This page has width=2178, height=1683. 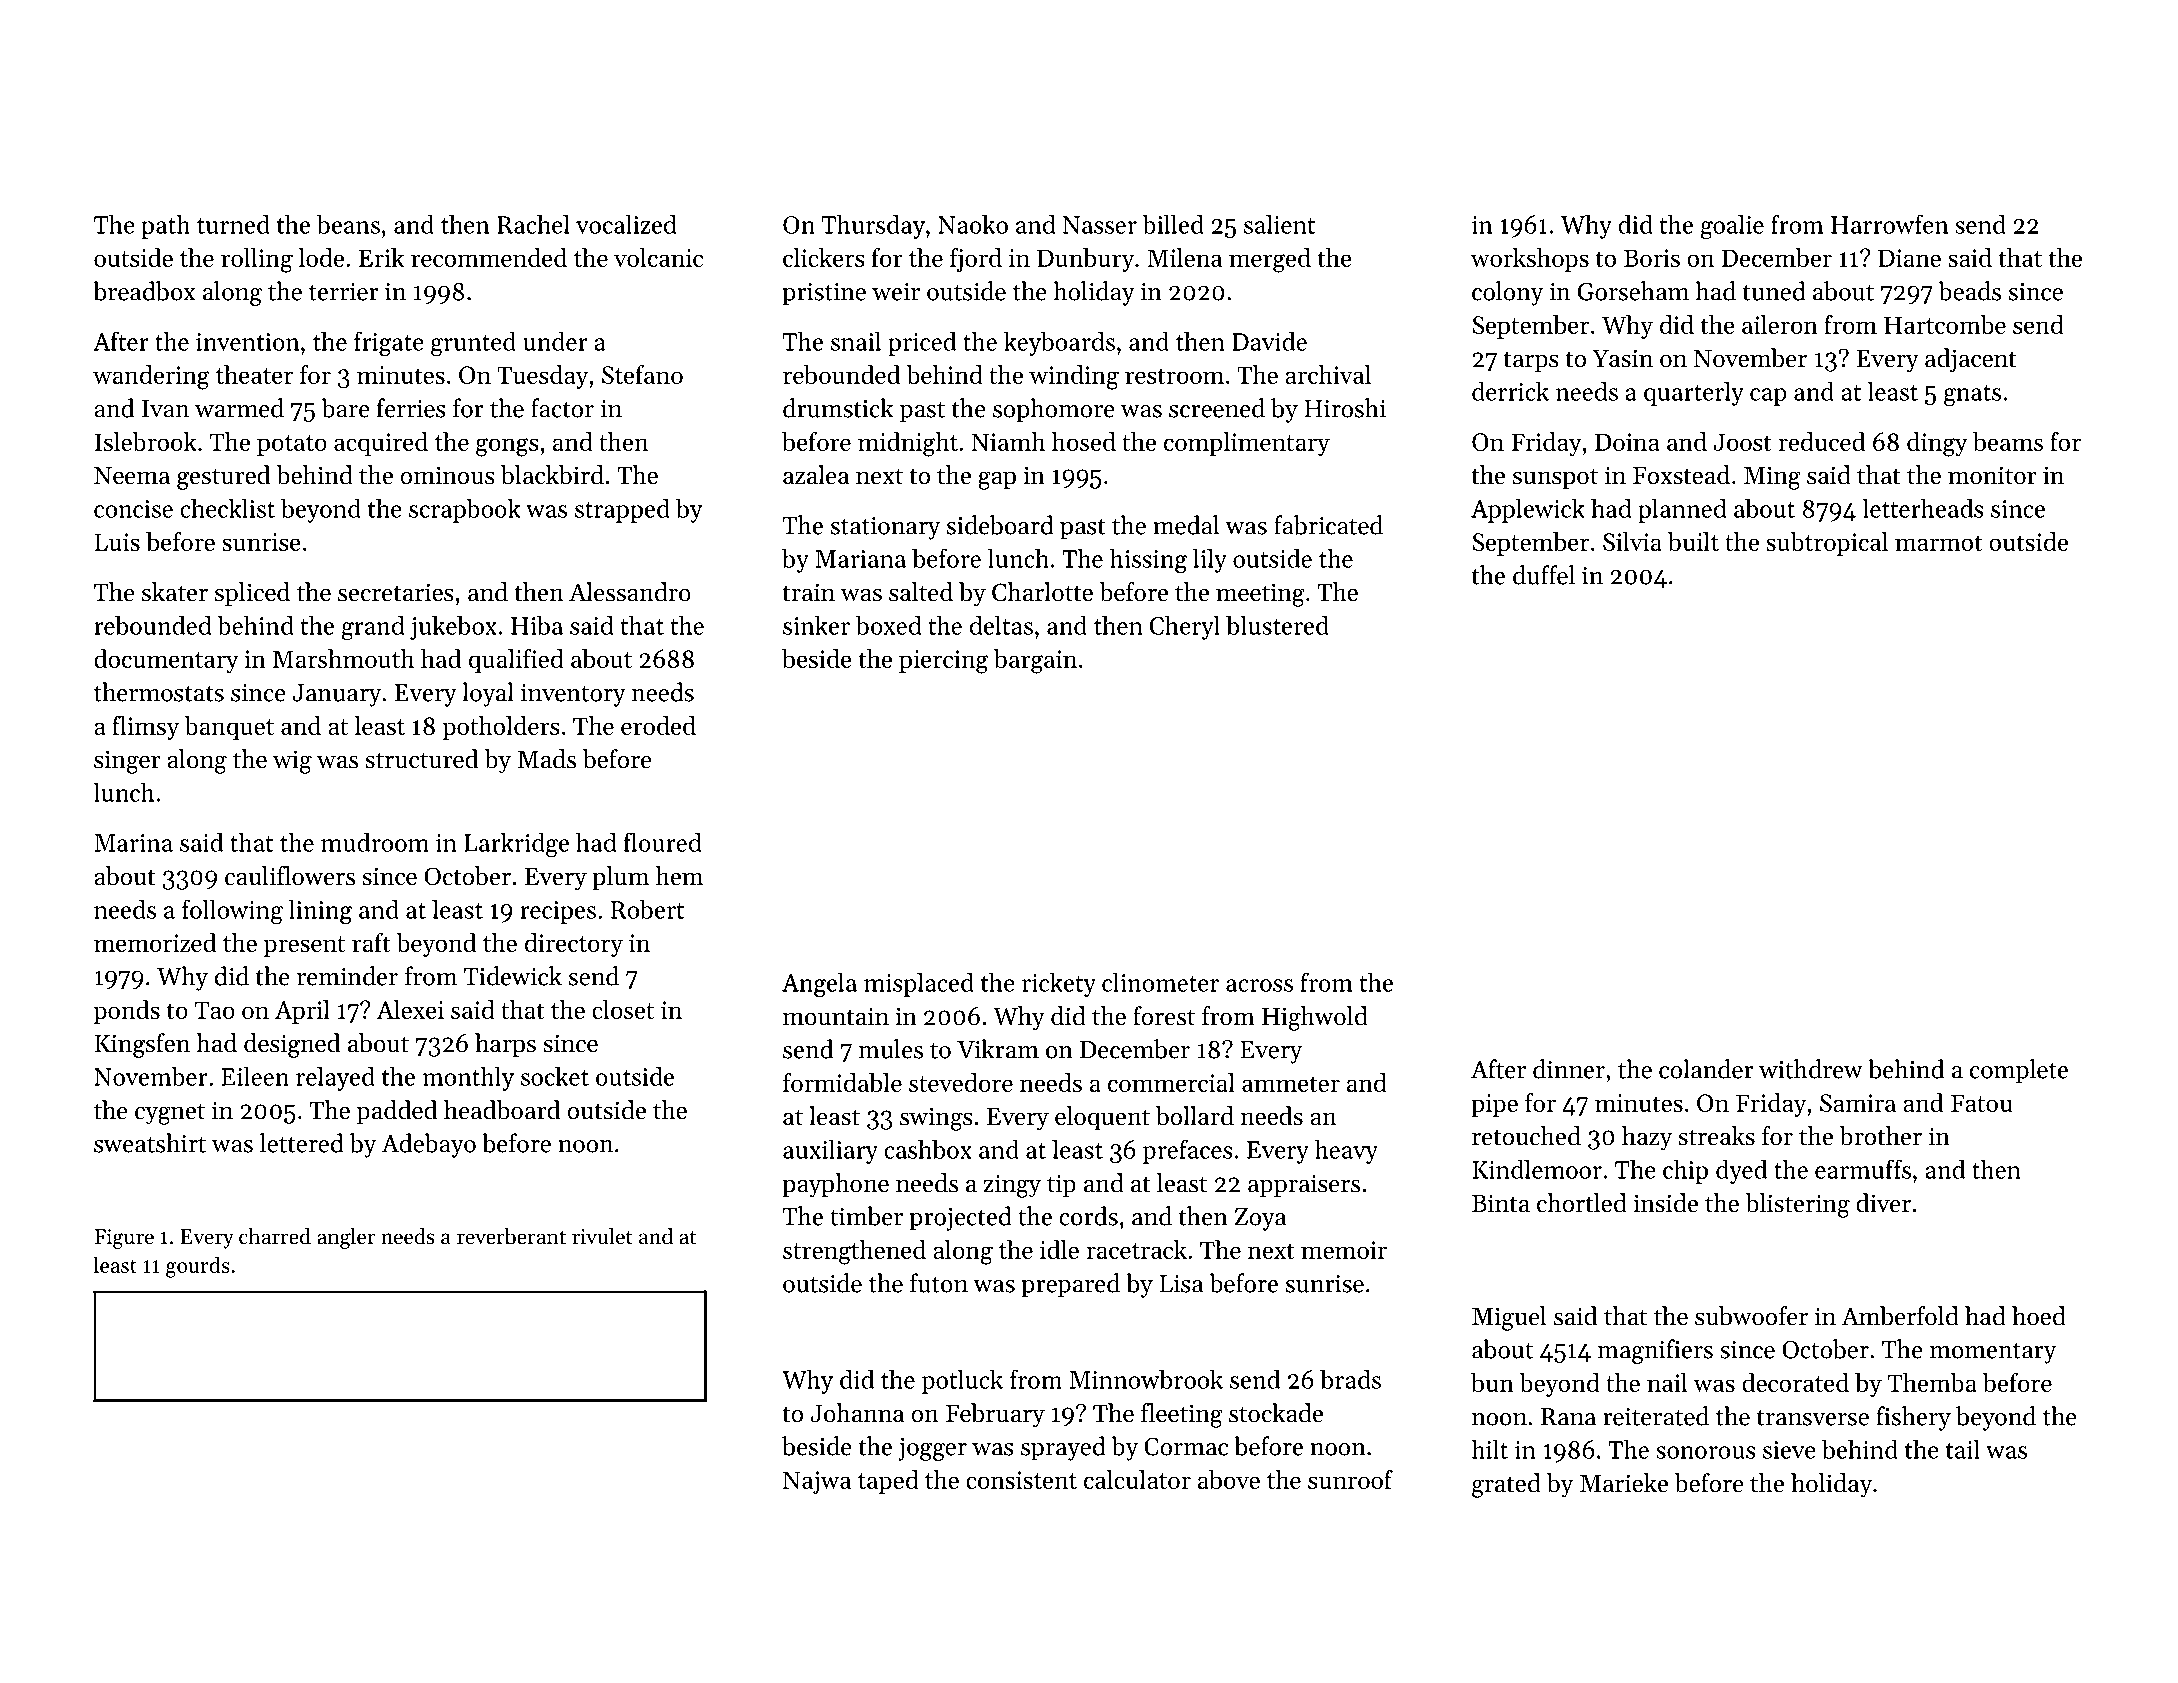 I want to click on forest, so click(x=1164, y=1016).
